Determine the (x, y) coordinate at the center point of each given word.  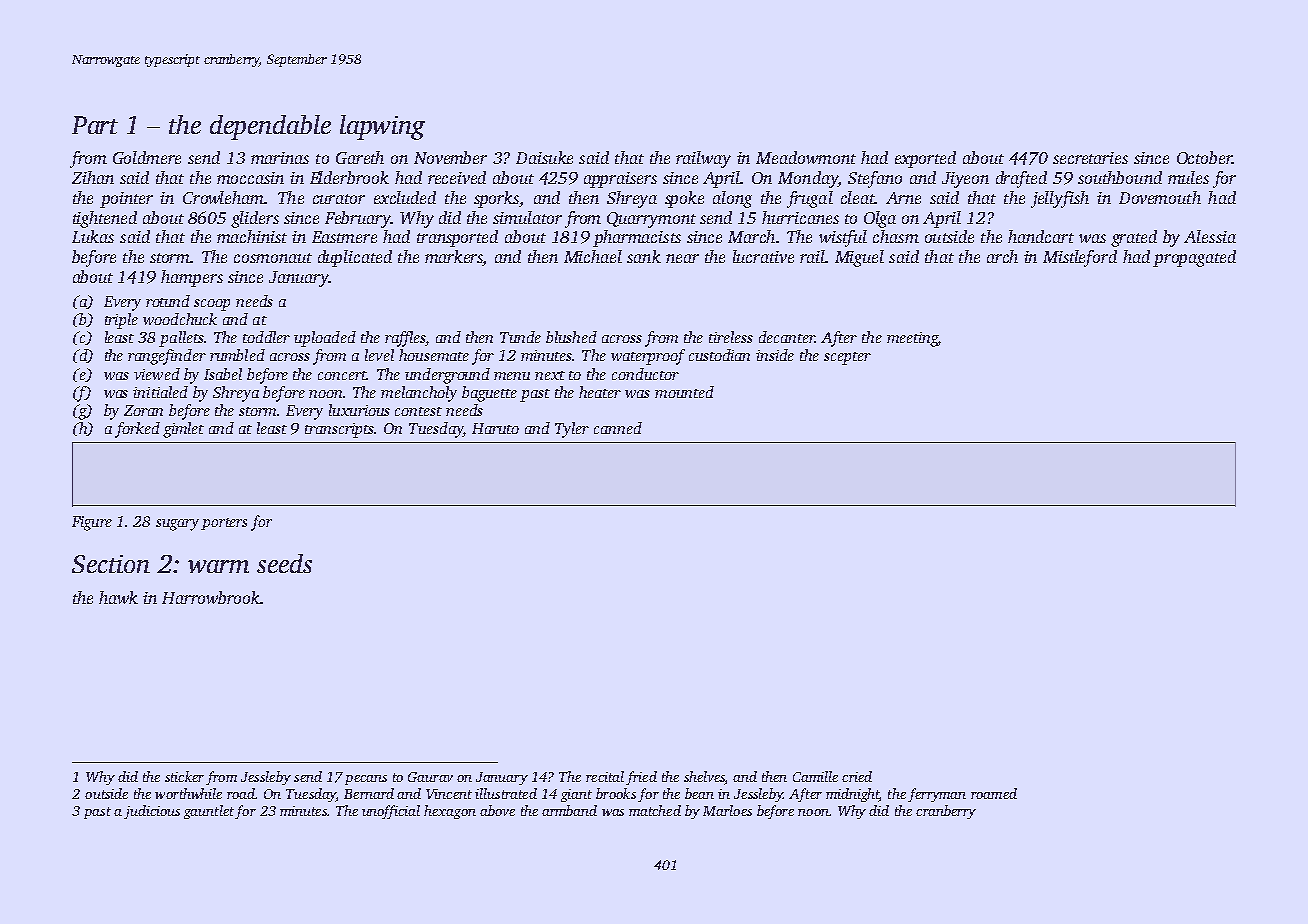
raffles (405, 339)
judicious (152, 812)
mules (1188, 177)
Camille (815, 776)
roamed (994, 793)
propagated (1194, 258)
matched (655, 810)
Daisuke (544, 157)
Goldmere (147, 157)
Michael (593, 256)
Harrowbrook (211, 597)
